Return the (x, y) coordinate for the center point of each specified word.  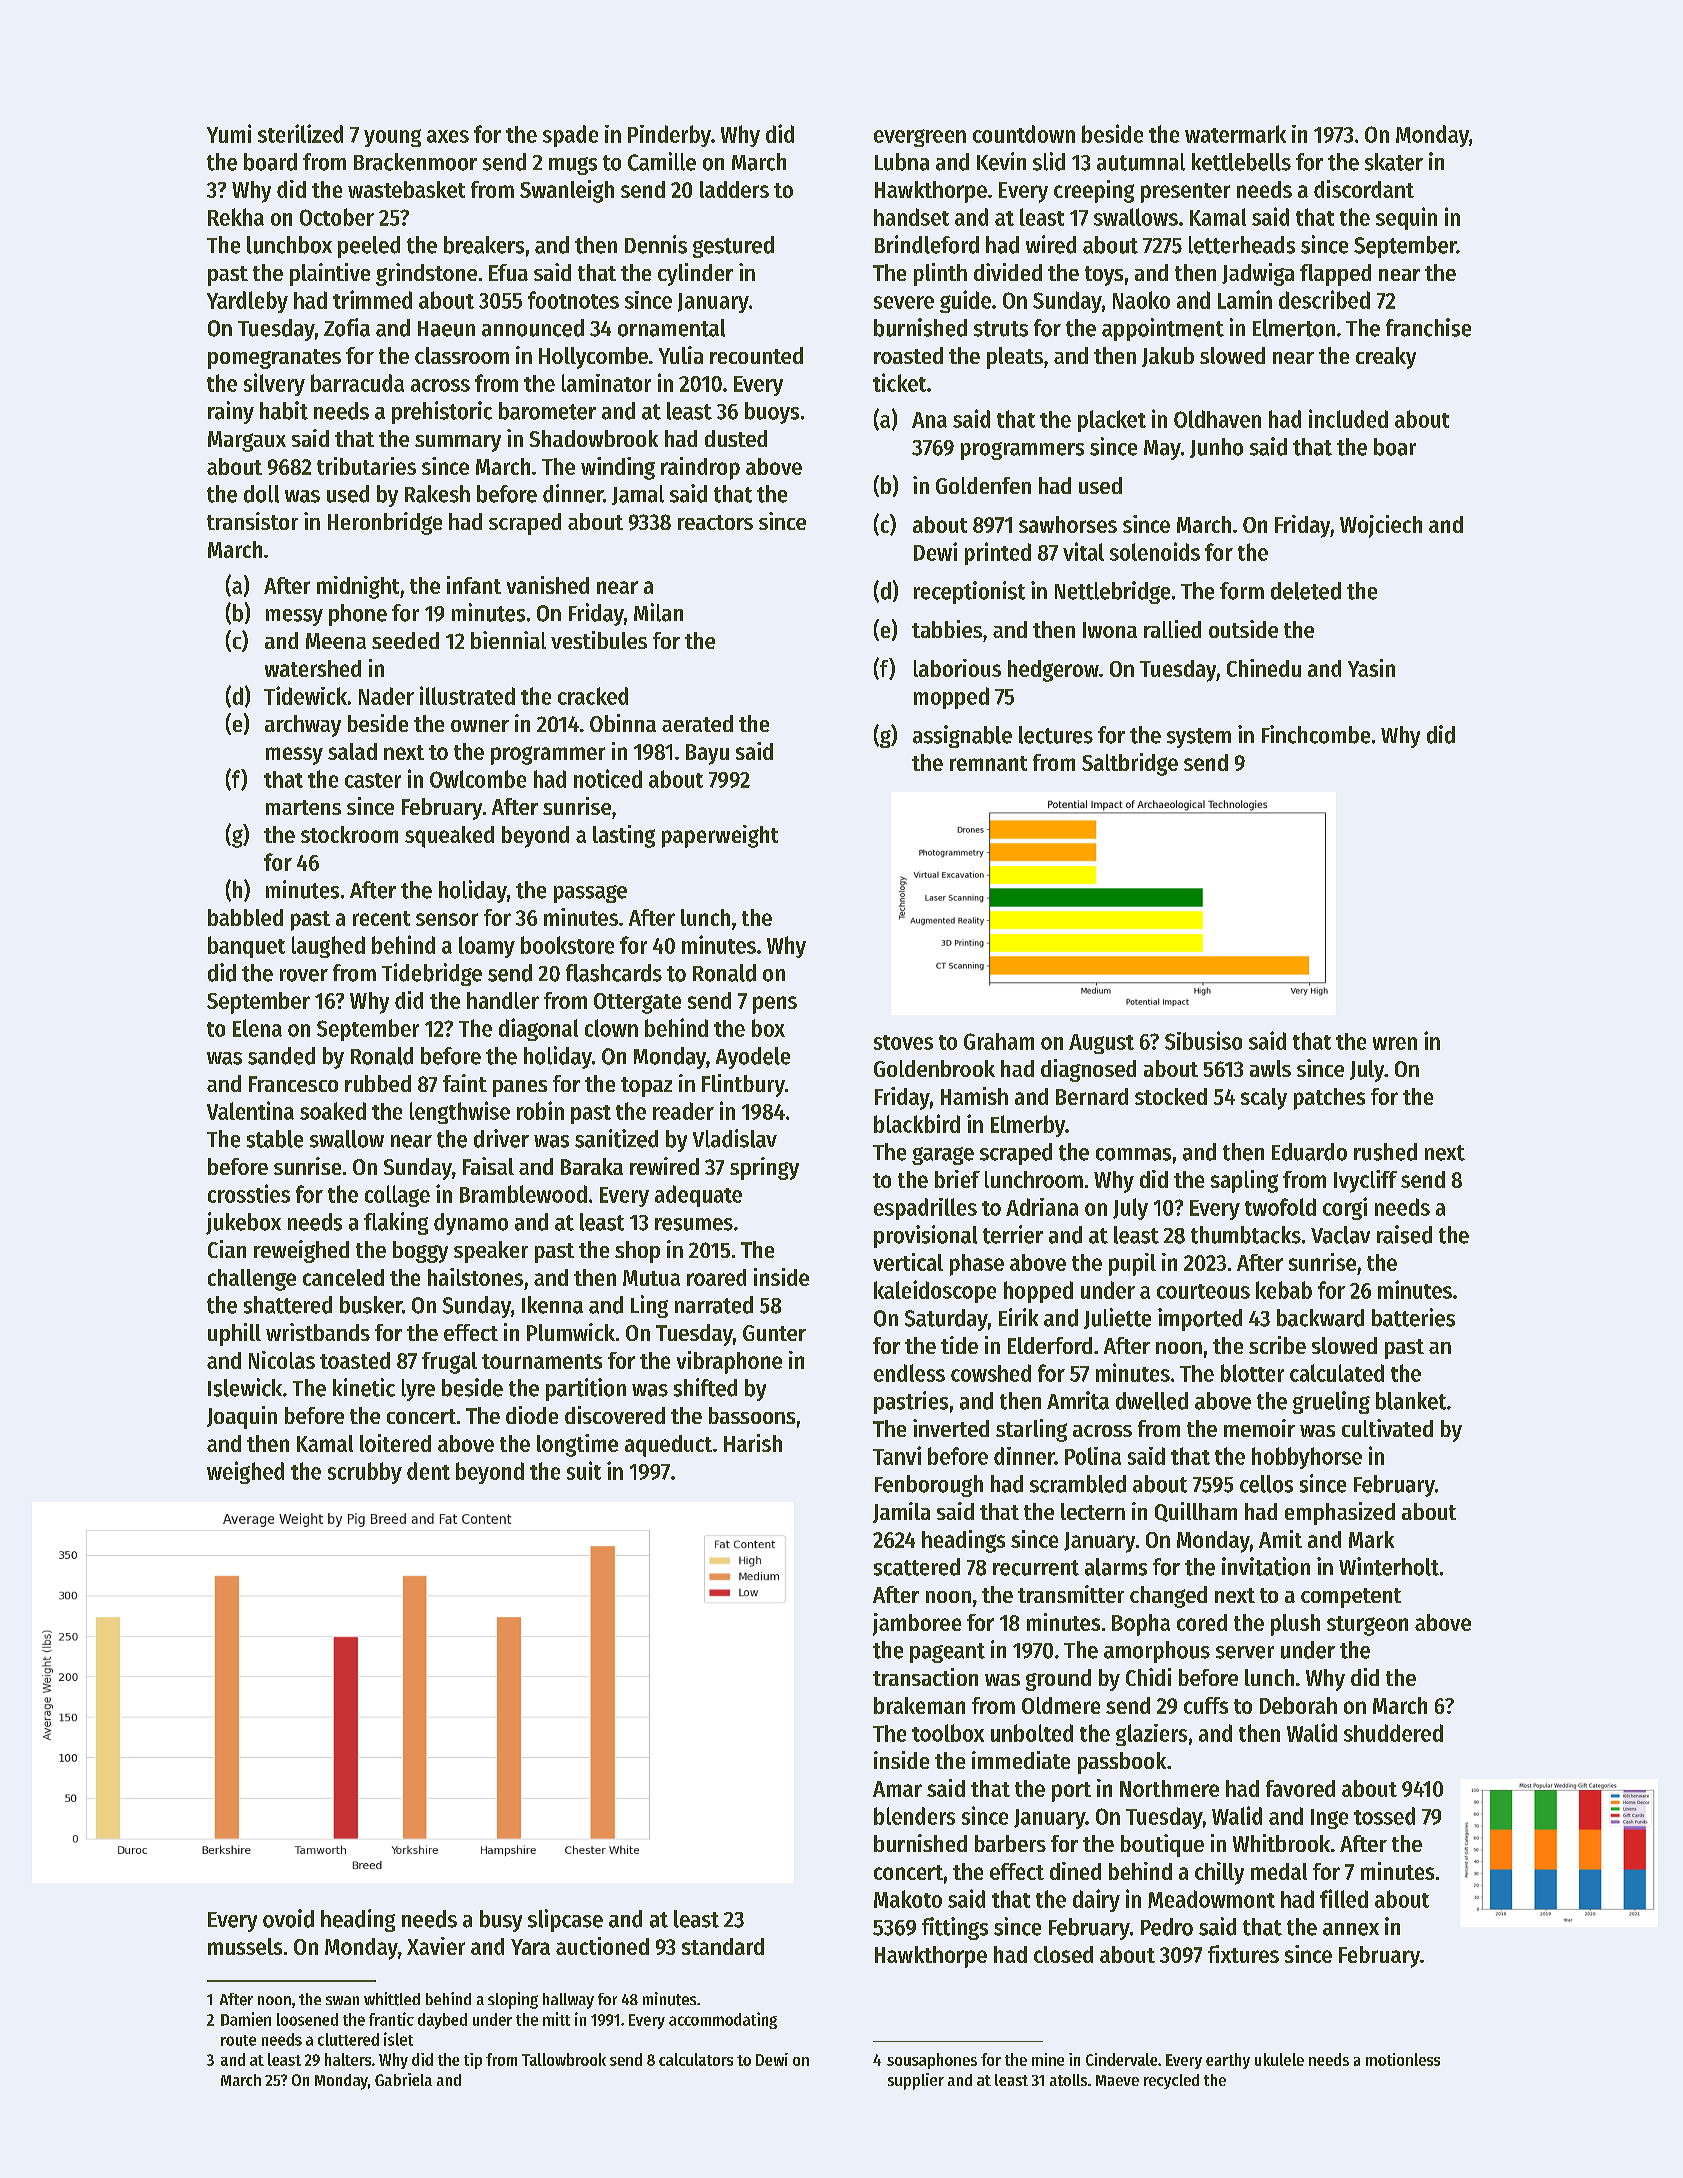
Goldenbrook (934, 1068)
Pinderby (669, 136)
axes (448, 136)
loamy (487, 947)
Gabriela (403, 2079)
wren (1395, 1043)
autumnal (1141, 162)
